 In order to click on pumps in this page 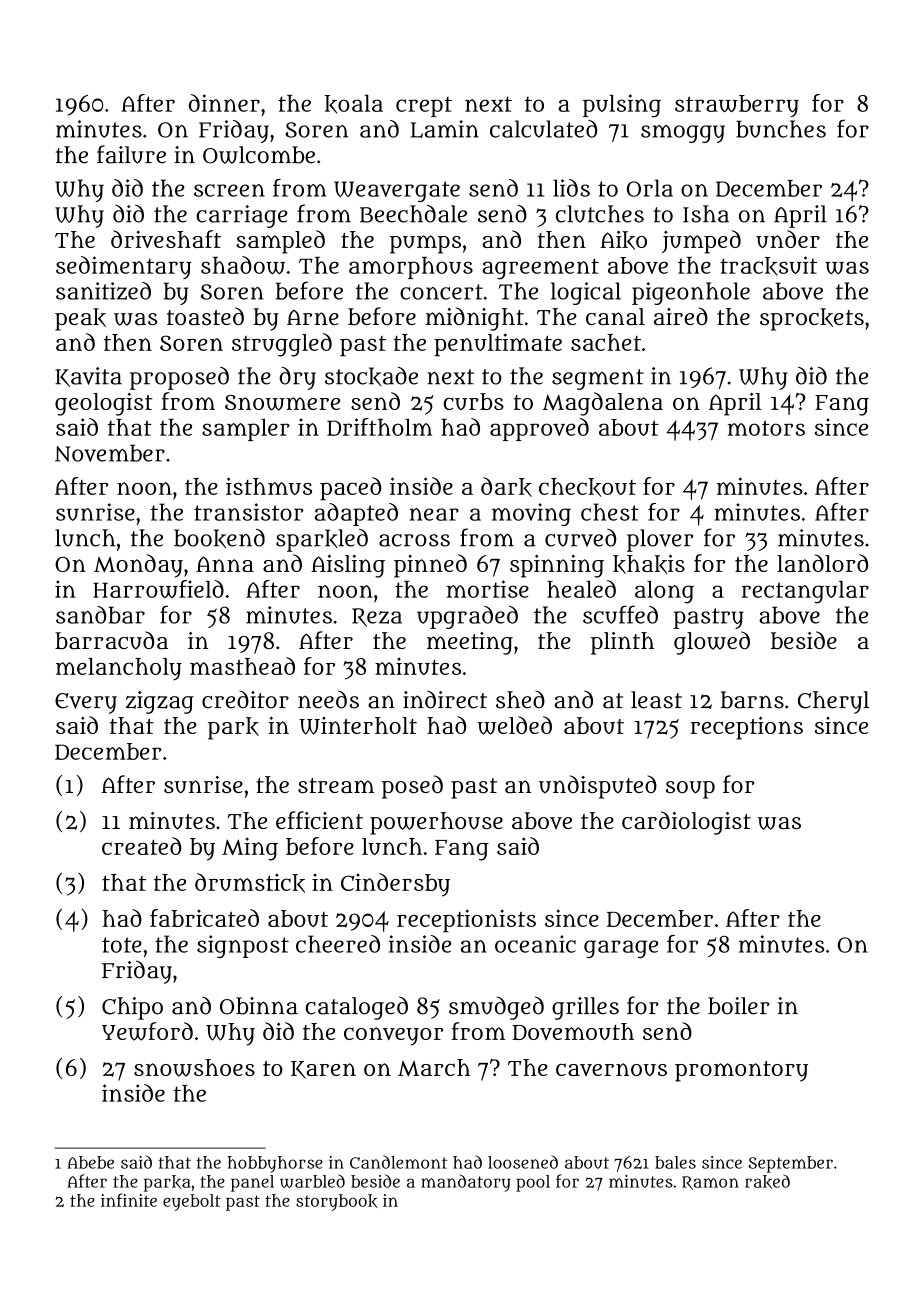, I will do `click(425, 244)`.
